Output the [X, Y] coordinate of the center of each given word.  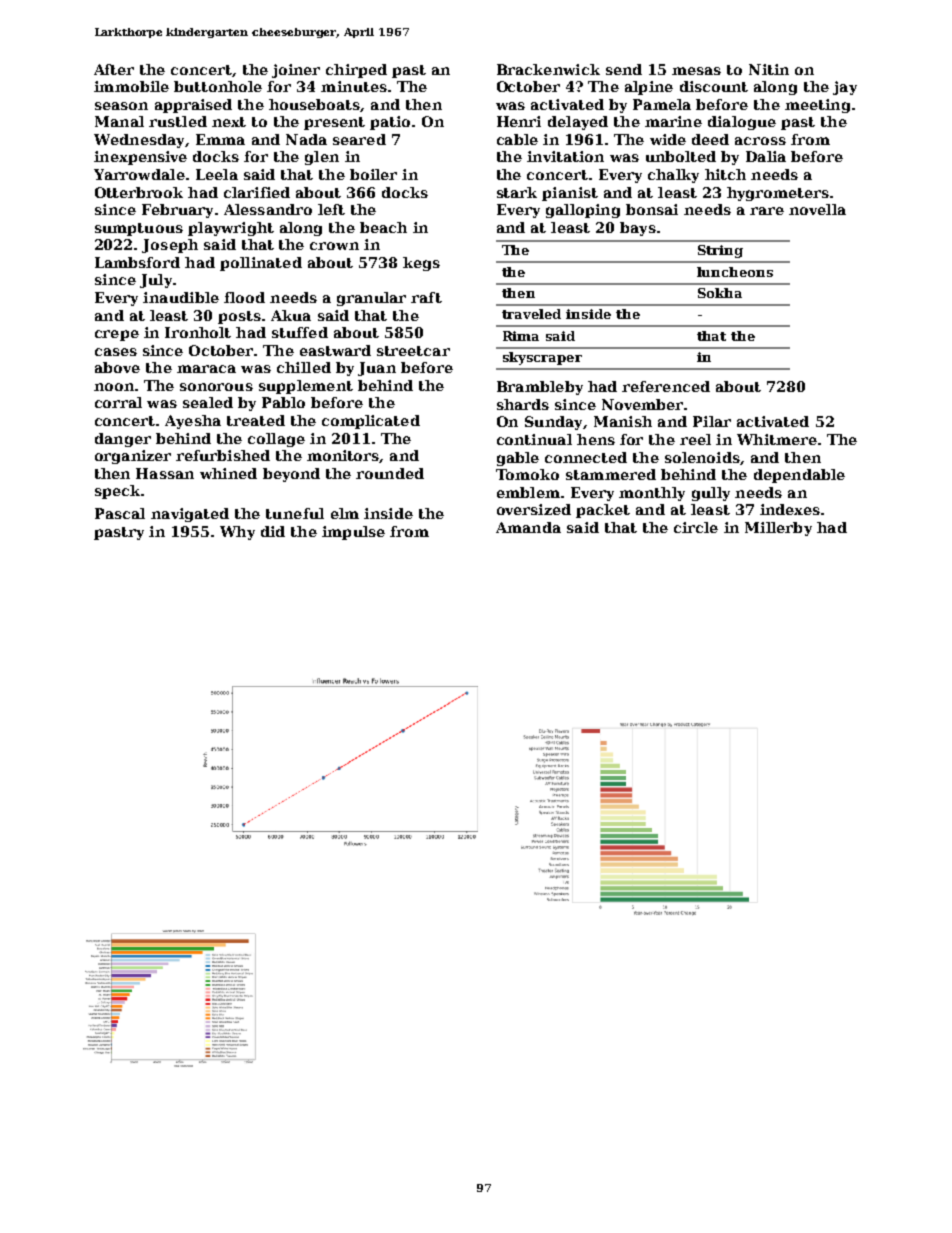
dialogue [742, 123]
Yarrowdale [139, 174]
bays [638, 229]
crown [334, 246]
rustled [178, 121]
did [273, 531]
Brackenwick [548, 69]
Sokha [720, 293]
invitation [565, 156]
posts [239, 317]
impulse [353, 533]
